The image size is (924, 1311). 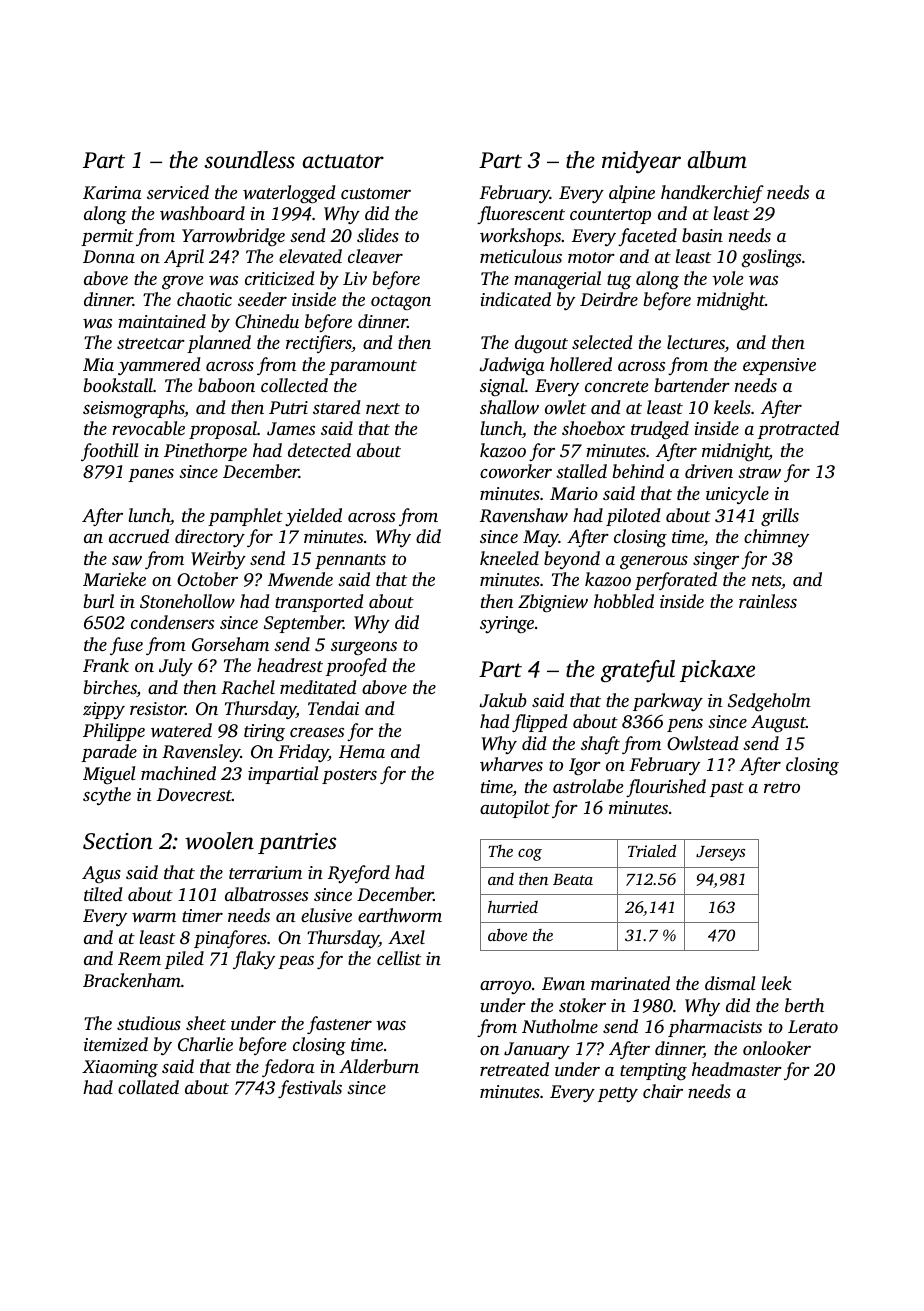 I want to click on actuator, so click(x=343, y=161).
